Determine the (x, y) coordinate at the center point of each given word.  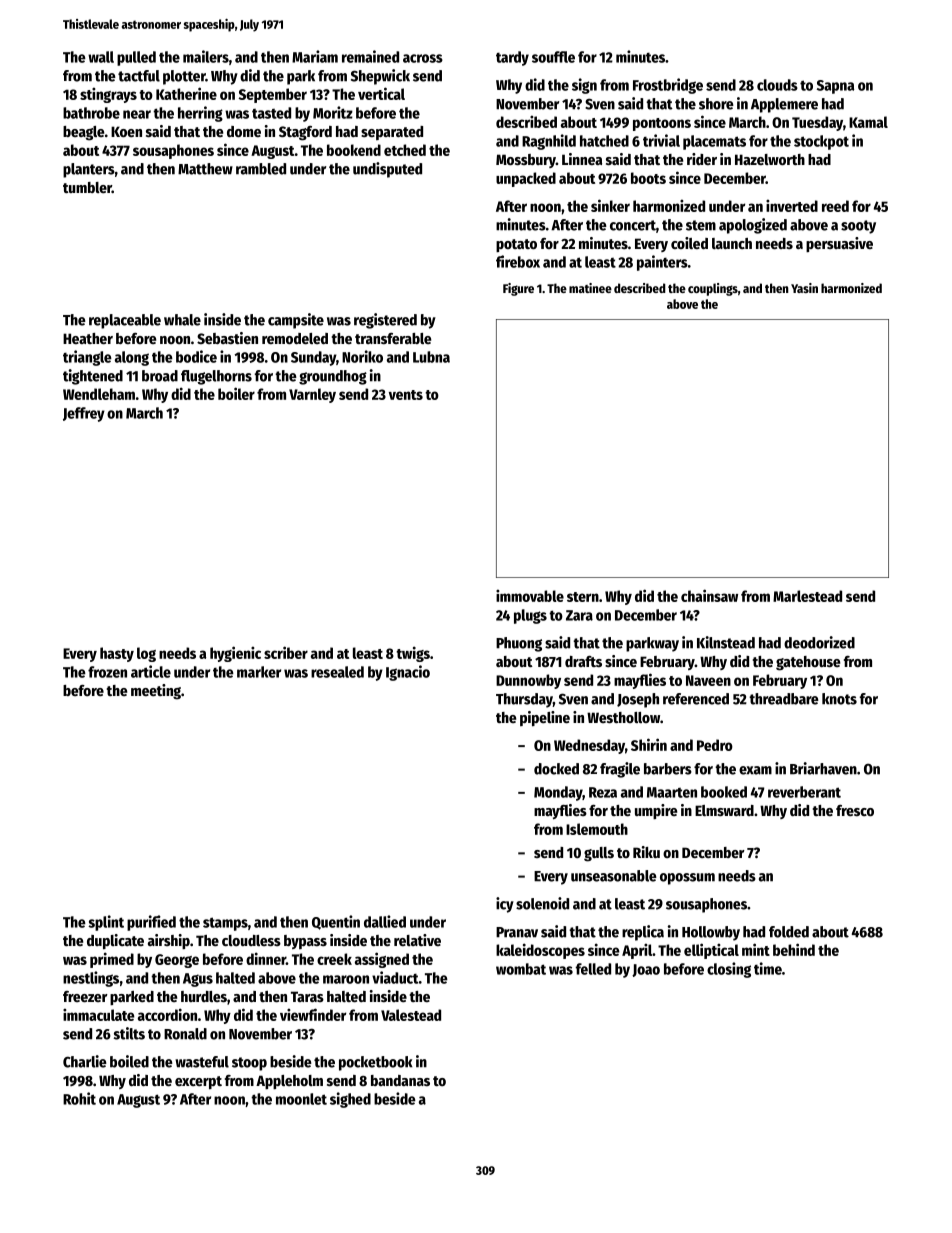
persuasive (839, 244)
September (273, 95)
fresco (855, 810)
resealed (337, 672)
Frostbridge (668, 86)
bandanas (400, 1080)
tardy (512, 58)
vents (406, 395)
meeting (156, 692)
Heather (88, 338)
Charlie (85, 1061)
